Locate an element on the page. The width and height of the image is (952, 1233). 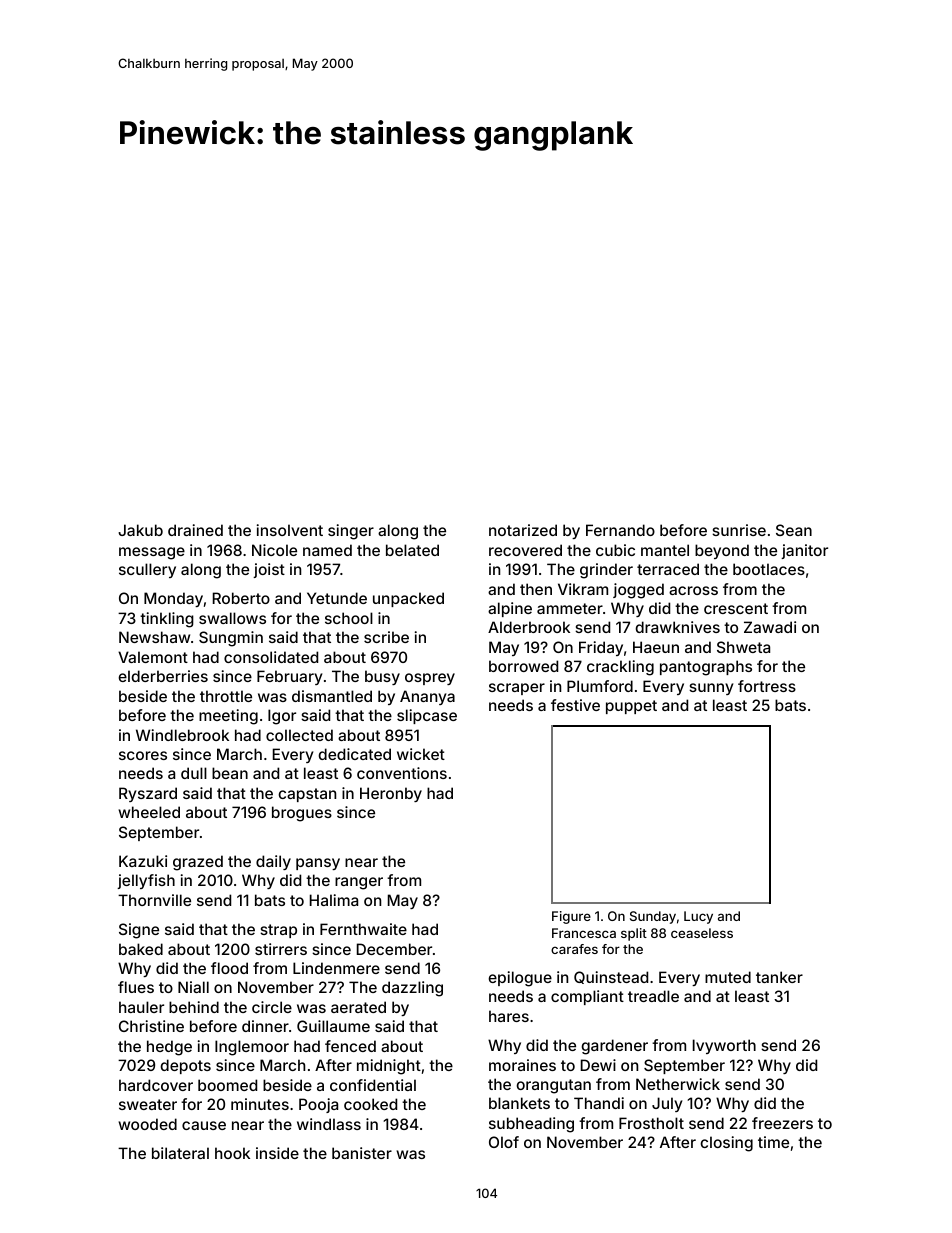
depots is located at coordinates (185, 1066).
